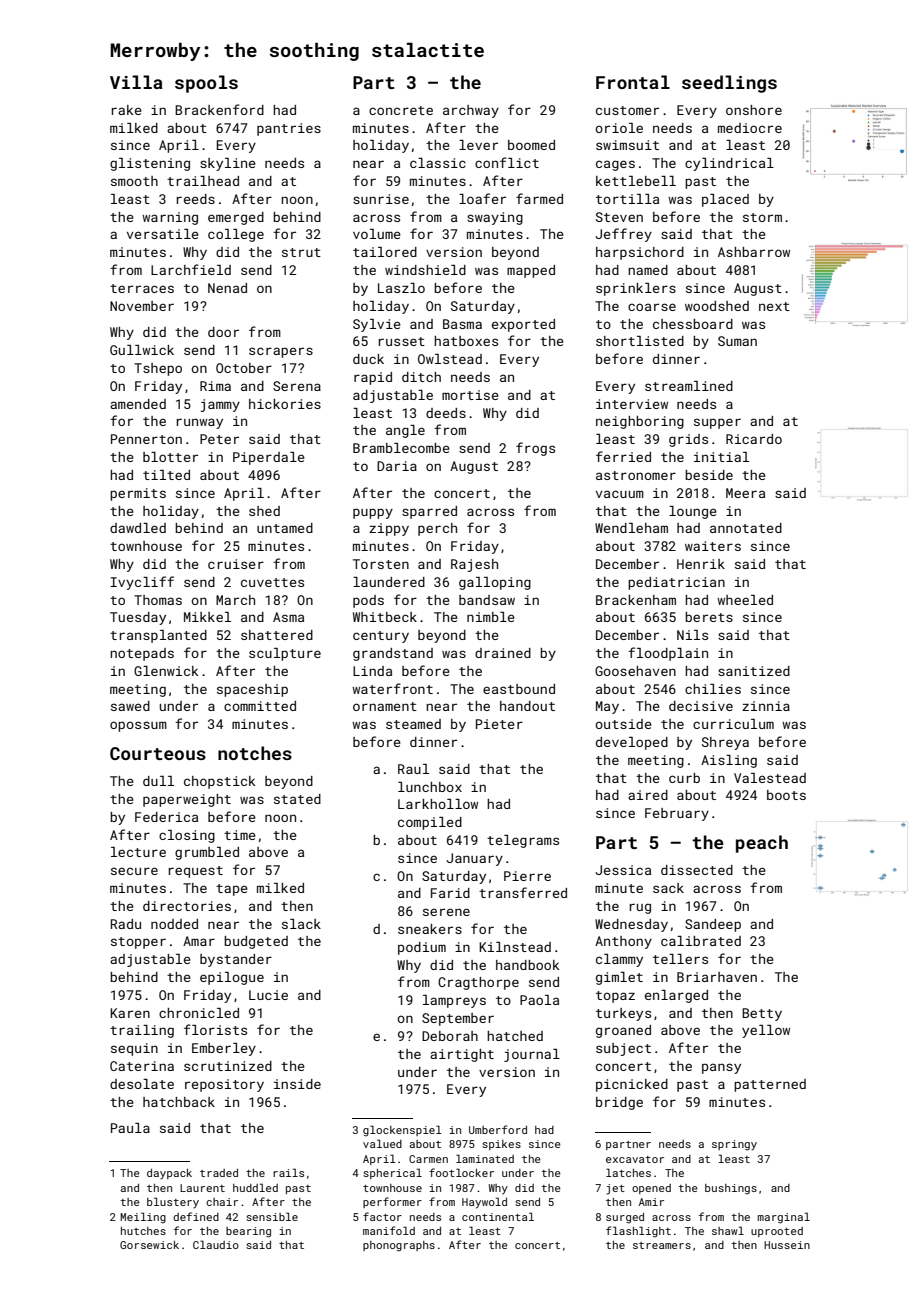  Describe the element at coordinates (471, 111) in the image. I see `archway` at that location.
